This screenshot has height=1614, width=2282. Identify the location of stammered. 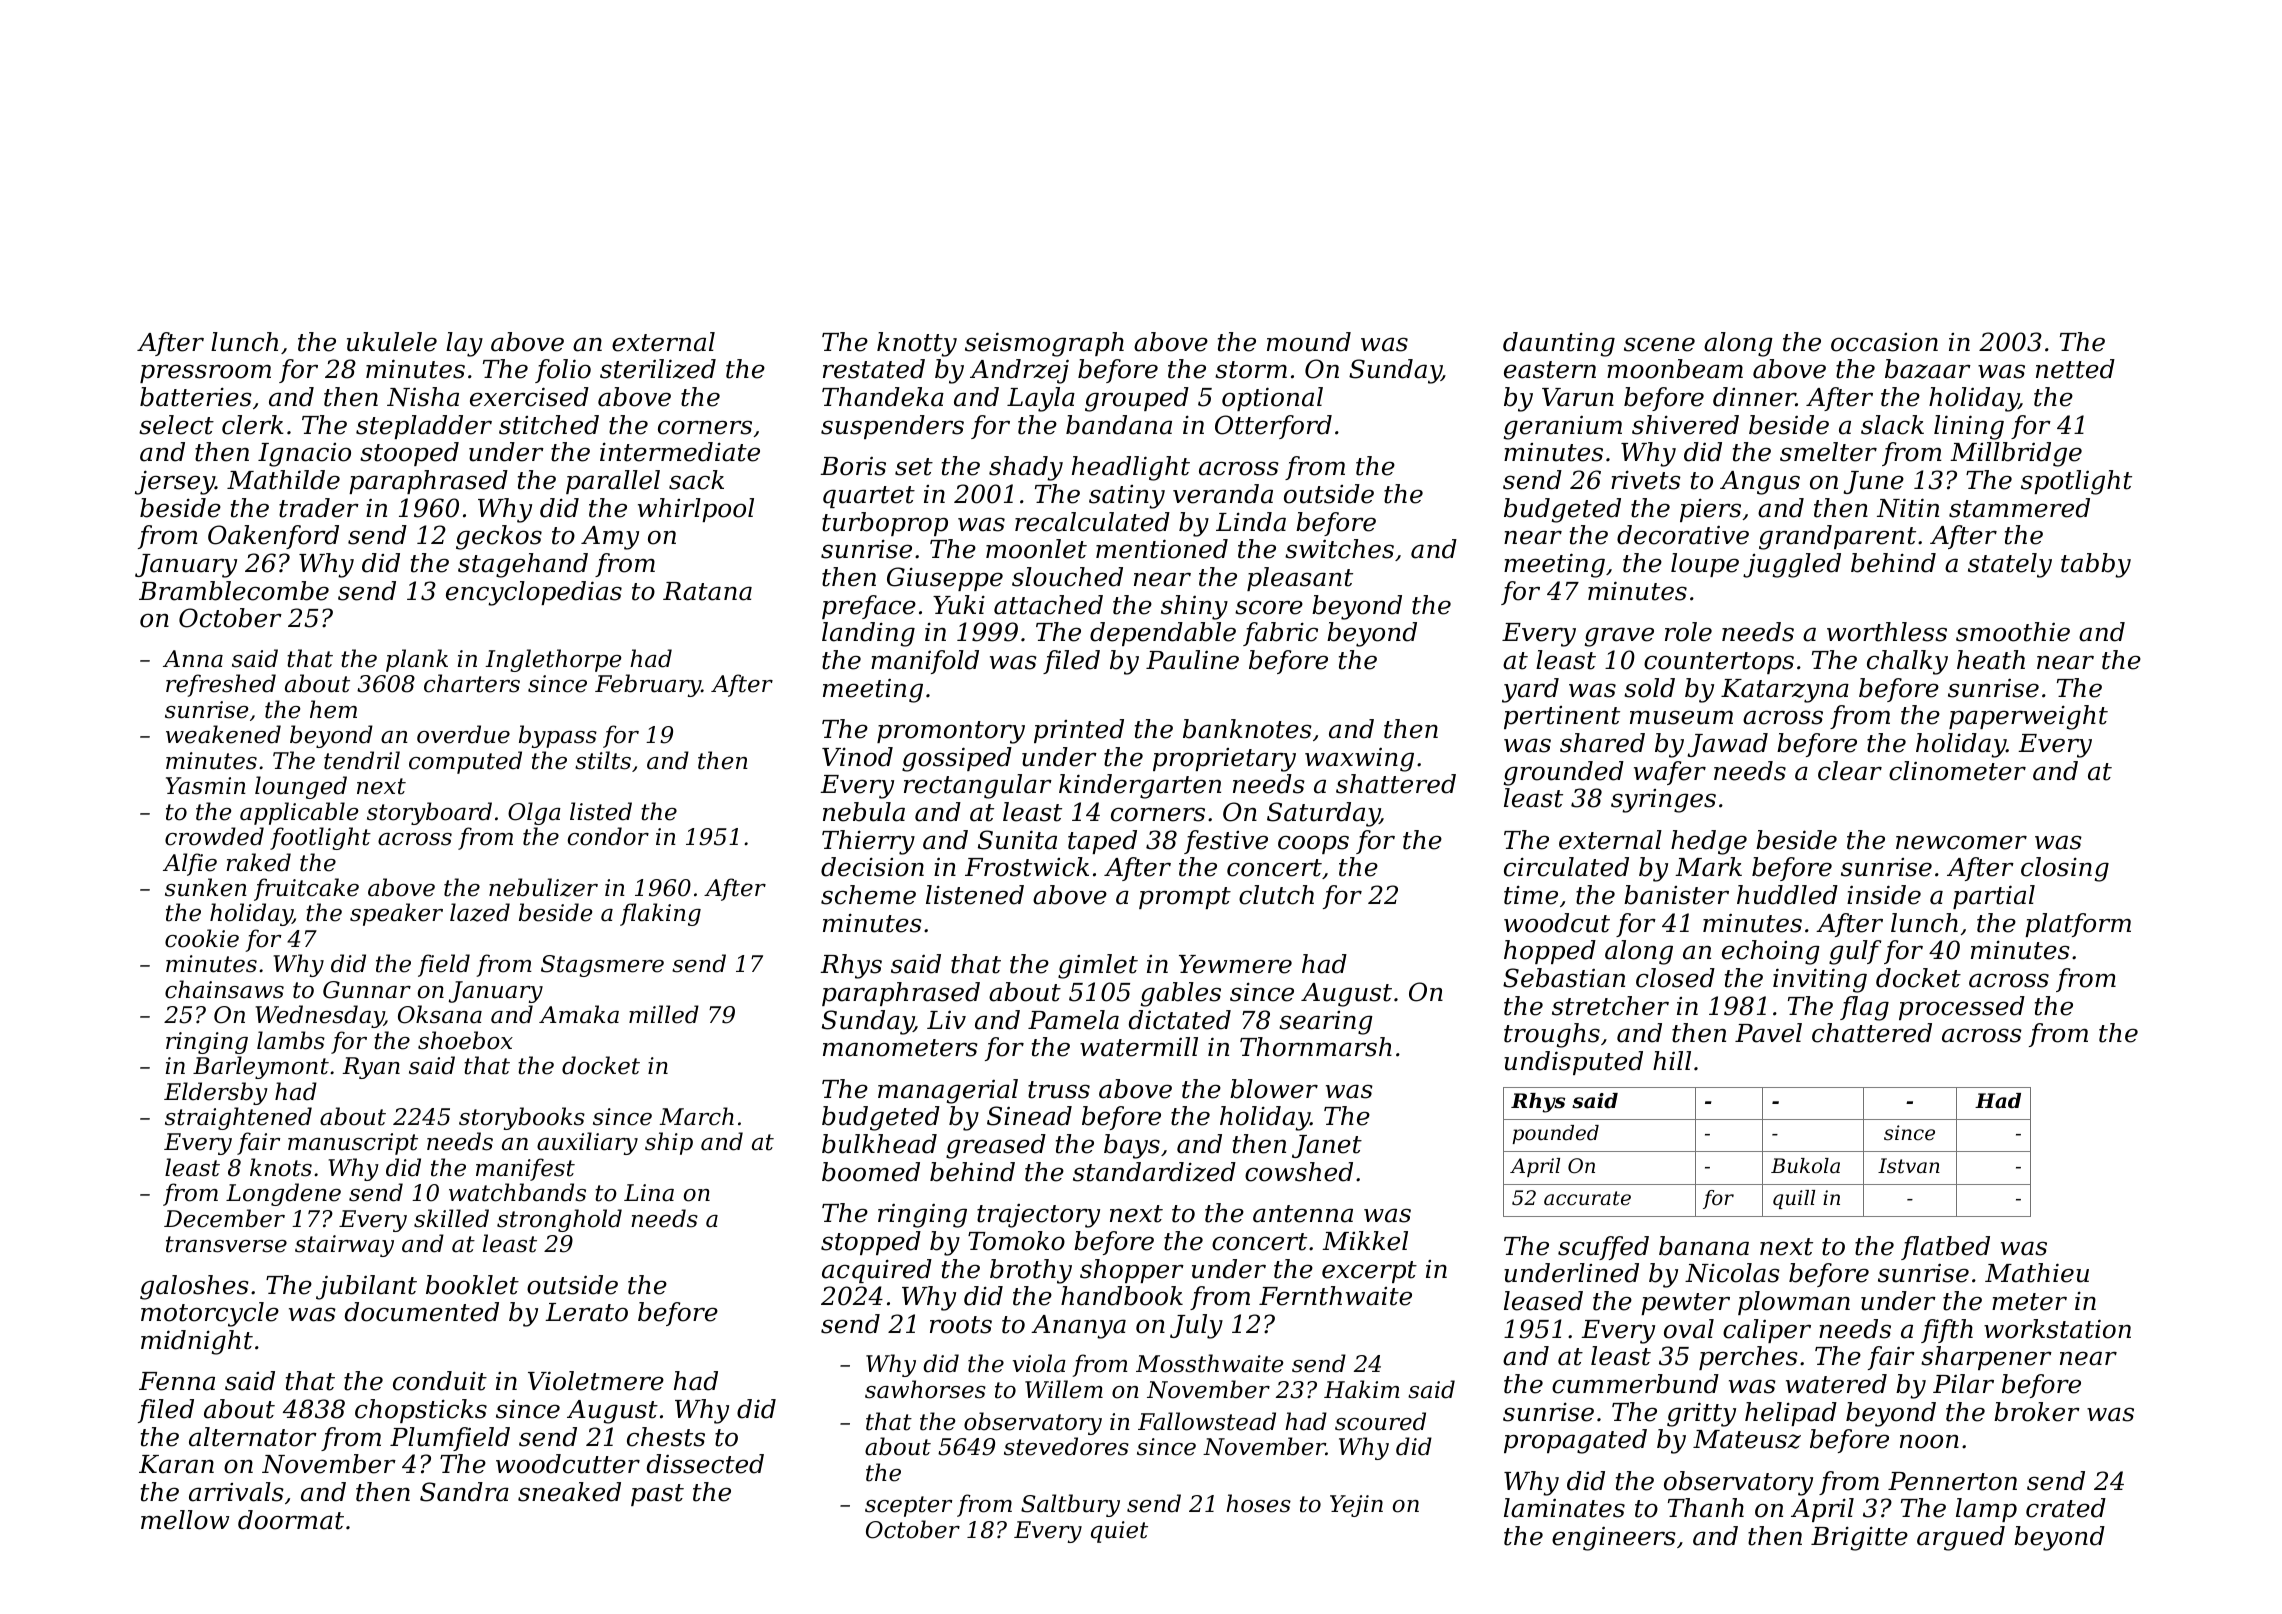
(2019, 508).
